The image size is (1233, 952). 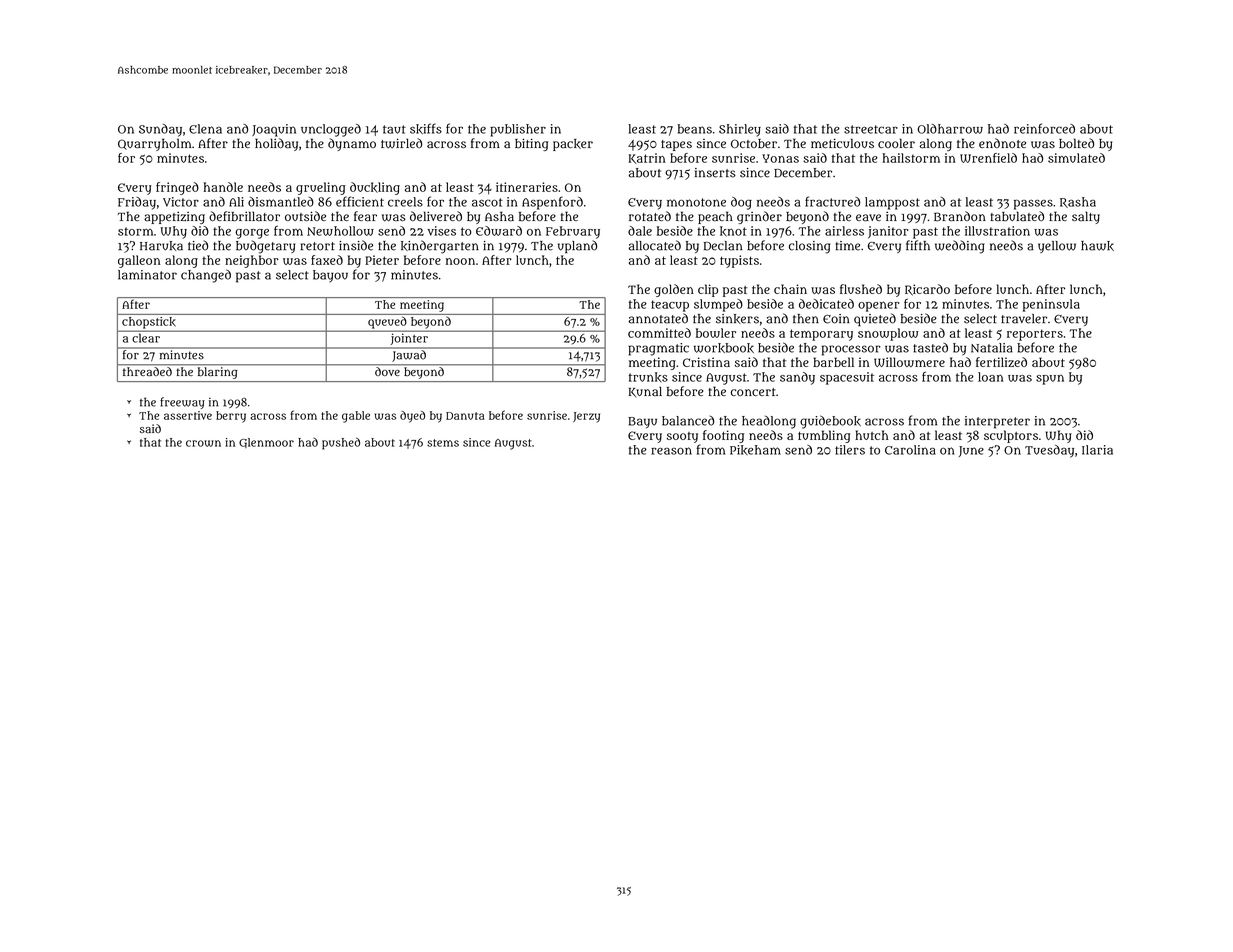 I want to click on June, so click(x=971, y=451).
